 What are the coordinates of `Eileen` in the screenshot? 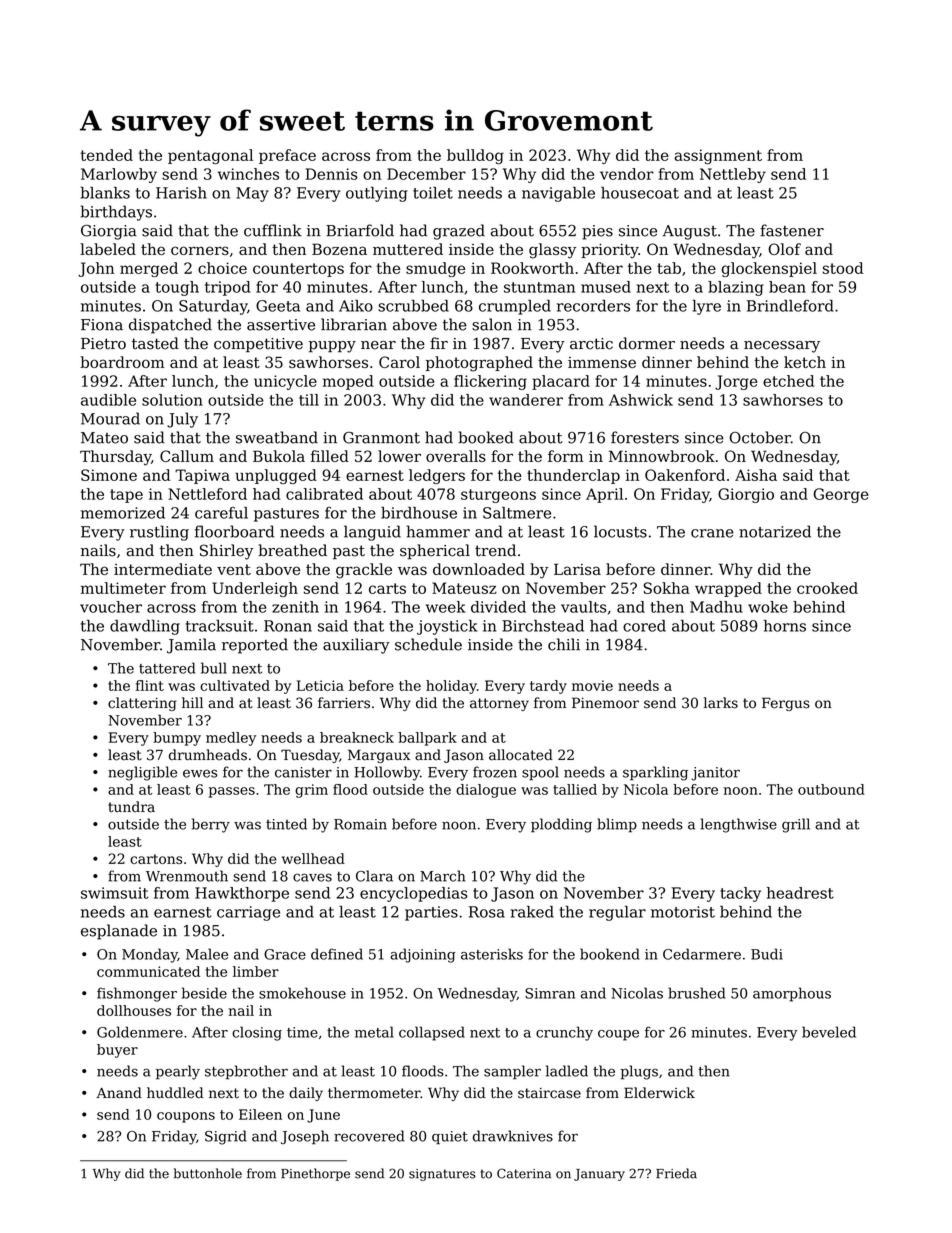 It's located at (260, 1114).
